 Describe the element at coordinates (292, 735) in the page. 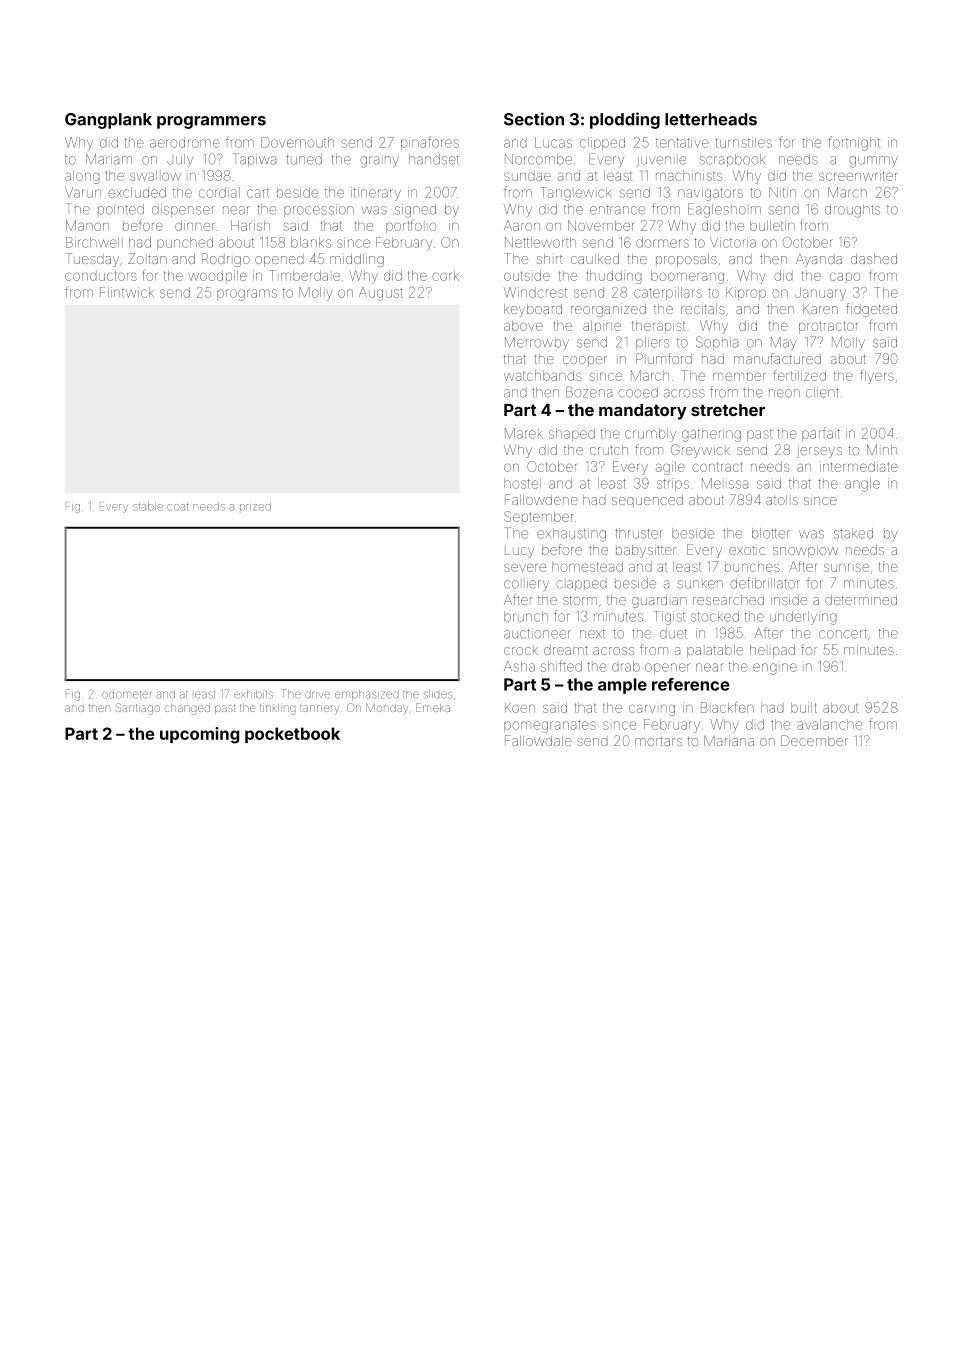

I see `pocketbook` at that location.
